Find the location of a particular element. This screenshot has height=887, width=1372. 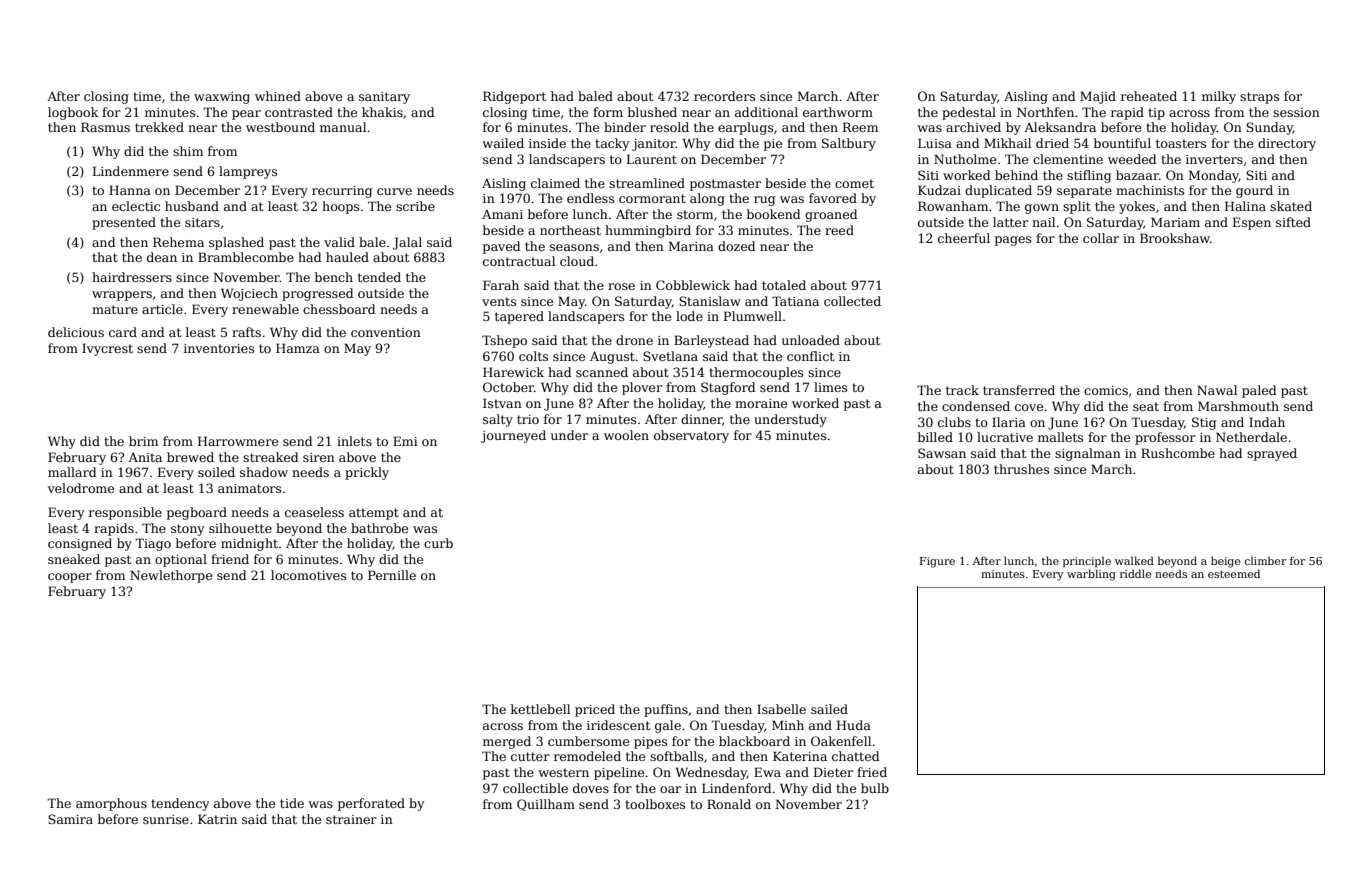

amorphous is located at coordinates (111, 804).
